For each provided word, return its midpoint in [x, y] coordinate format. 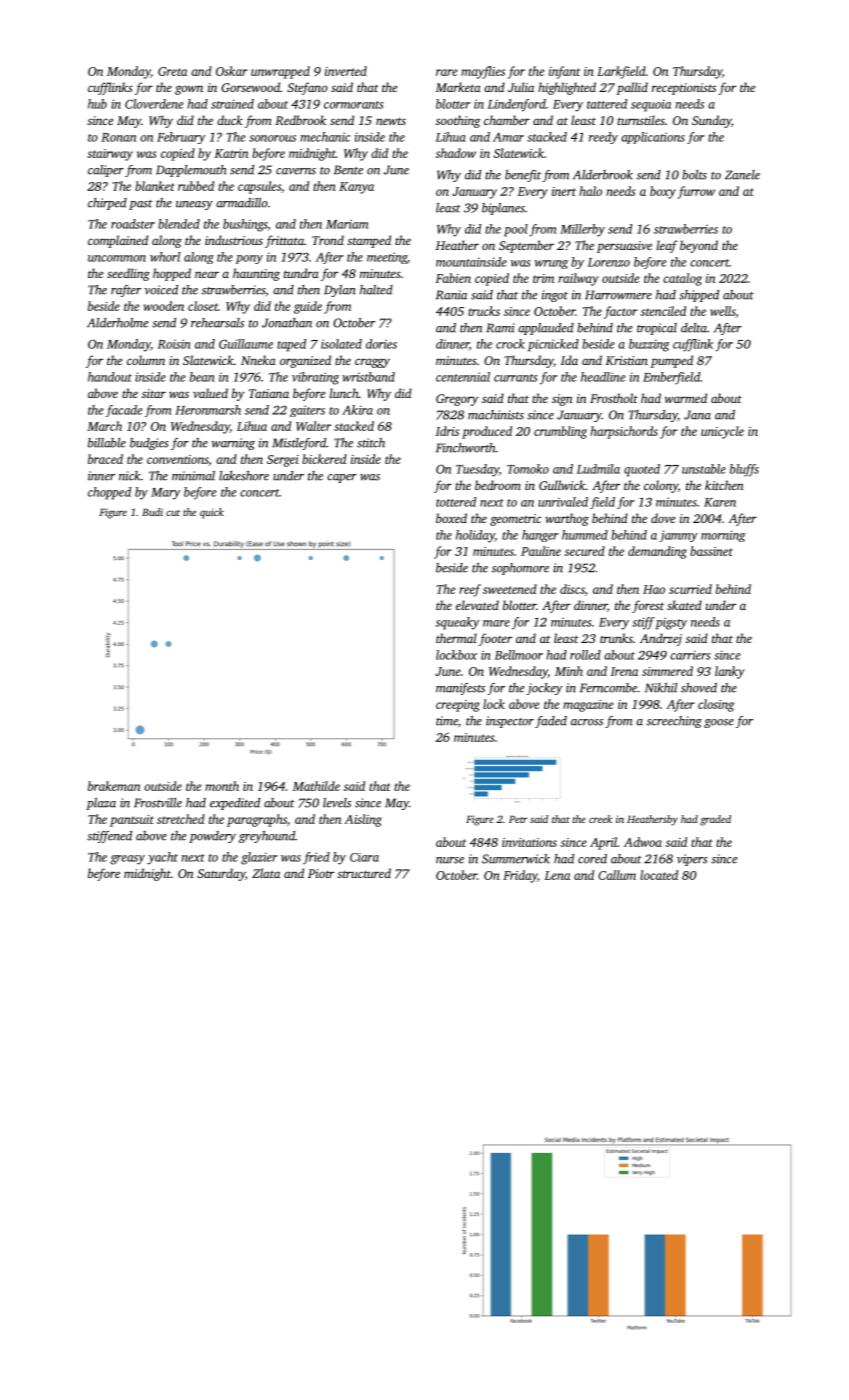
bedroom [498, 485]
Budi [152, 512]
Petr [518, 819]
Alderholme [118, 323]
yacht [162, 858]
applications [653, 138]
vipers [692, 860]
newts [391, 121]
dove [663, 518]
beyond [699, 246]
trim [543, 278]
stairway [110, 155]
